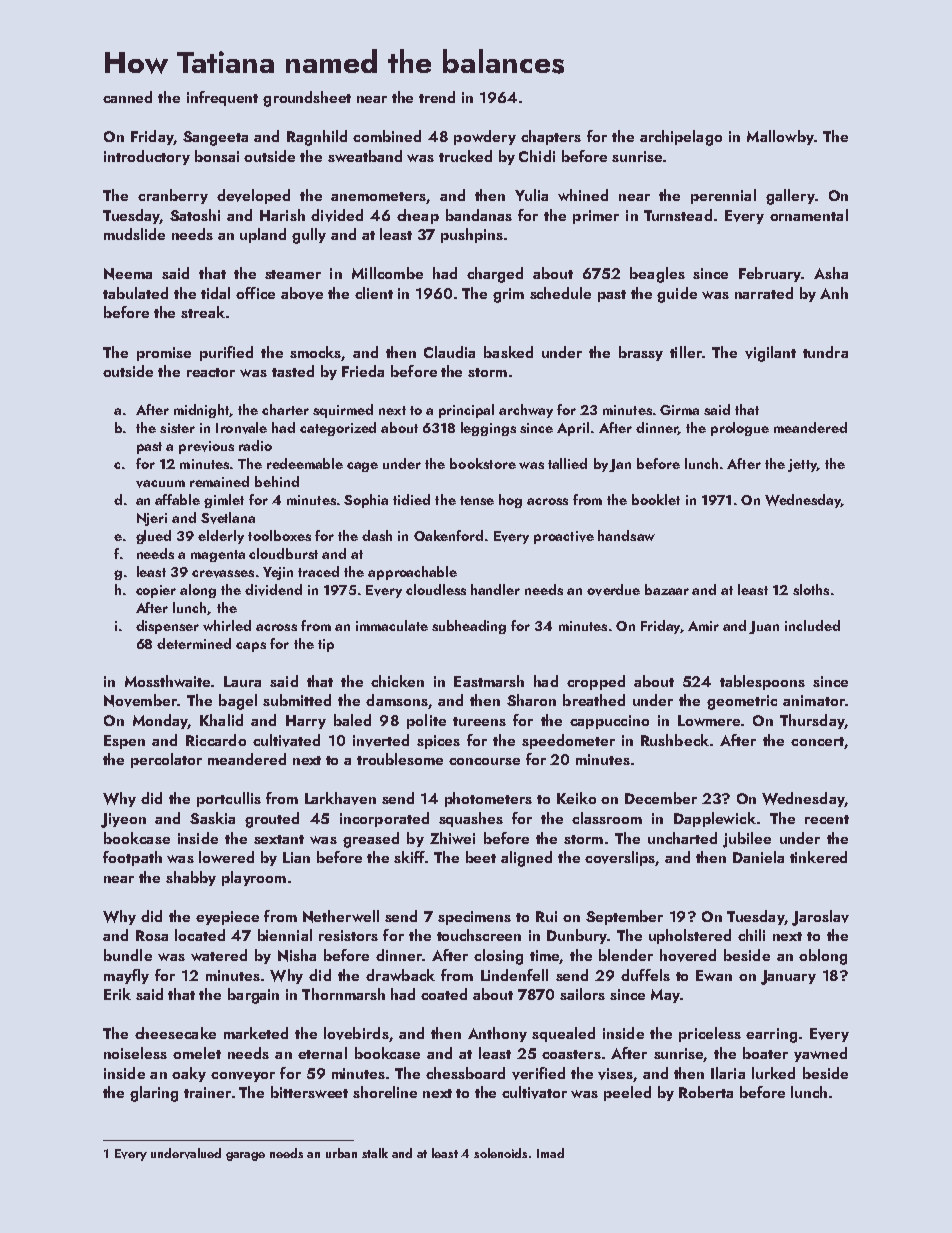  I want to click on Satoshi, so click(195, 215).
